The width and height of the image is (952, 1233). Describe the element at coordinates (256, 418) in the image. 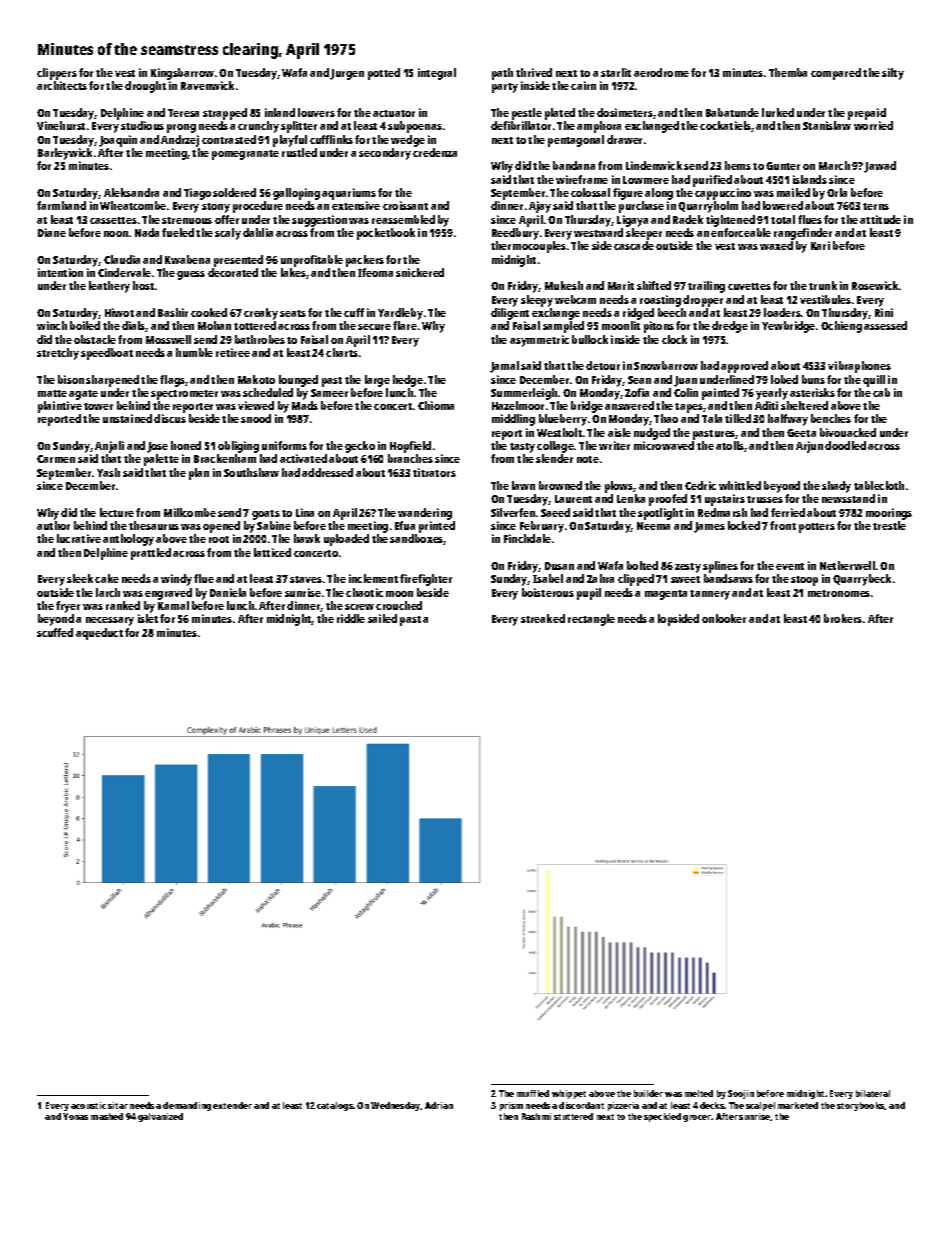

I see `snood` at that location.
